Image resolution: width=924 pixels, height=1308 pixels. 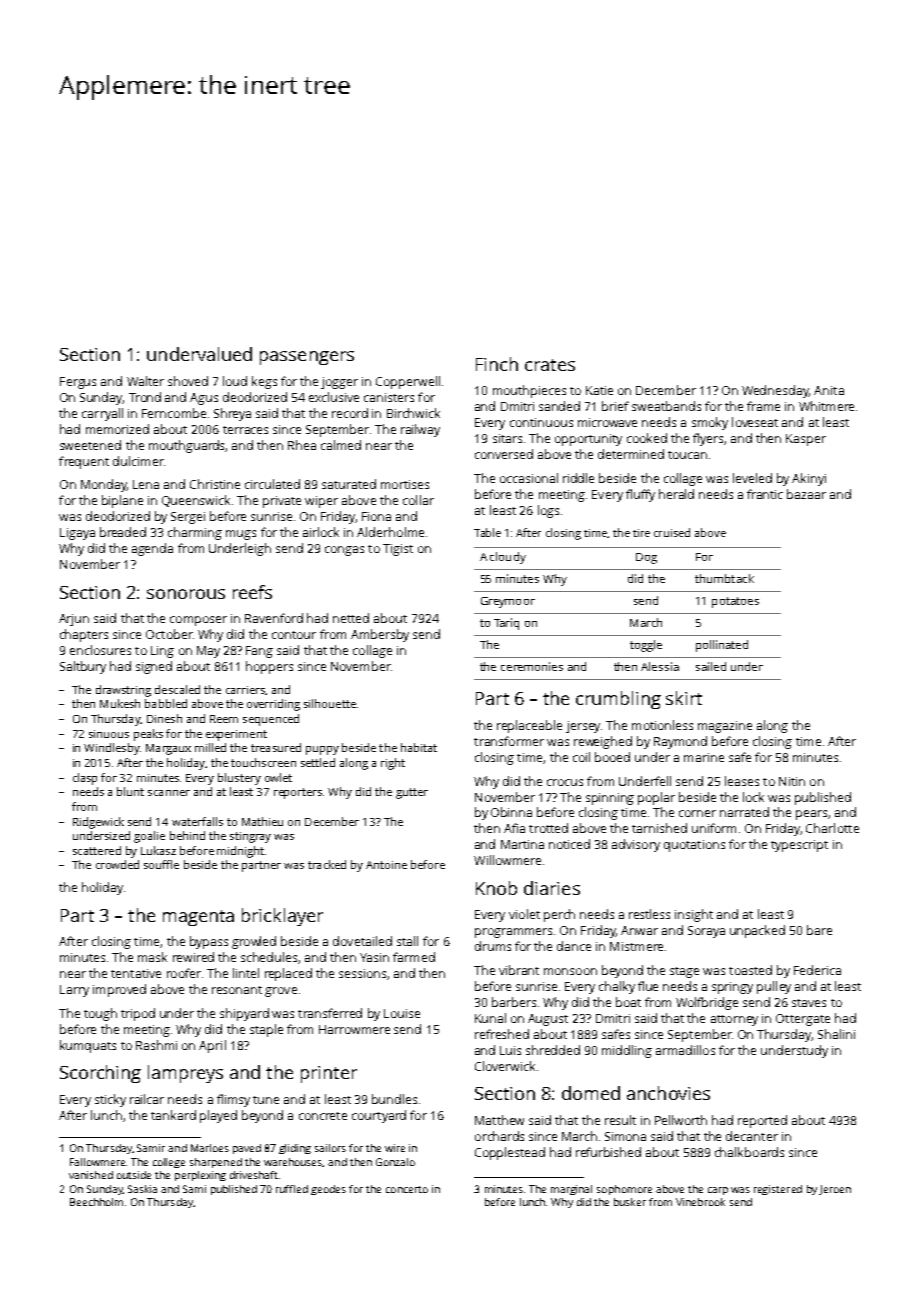 I want to click on biplane, so click(x=122, y=501).
